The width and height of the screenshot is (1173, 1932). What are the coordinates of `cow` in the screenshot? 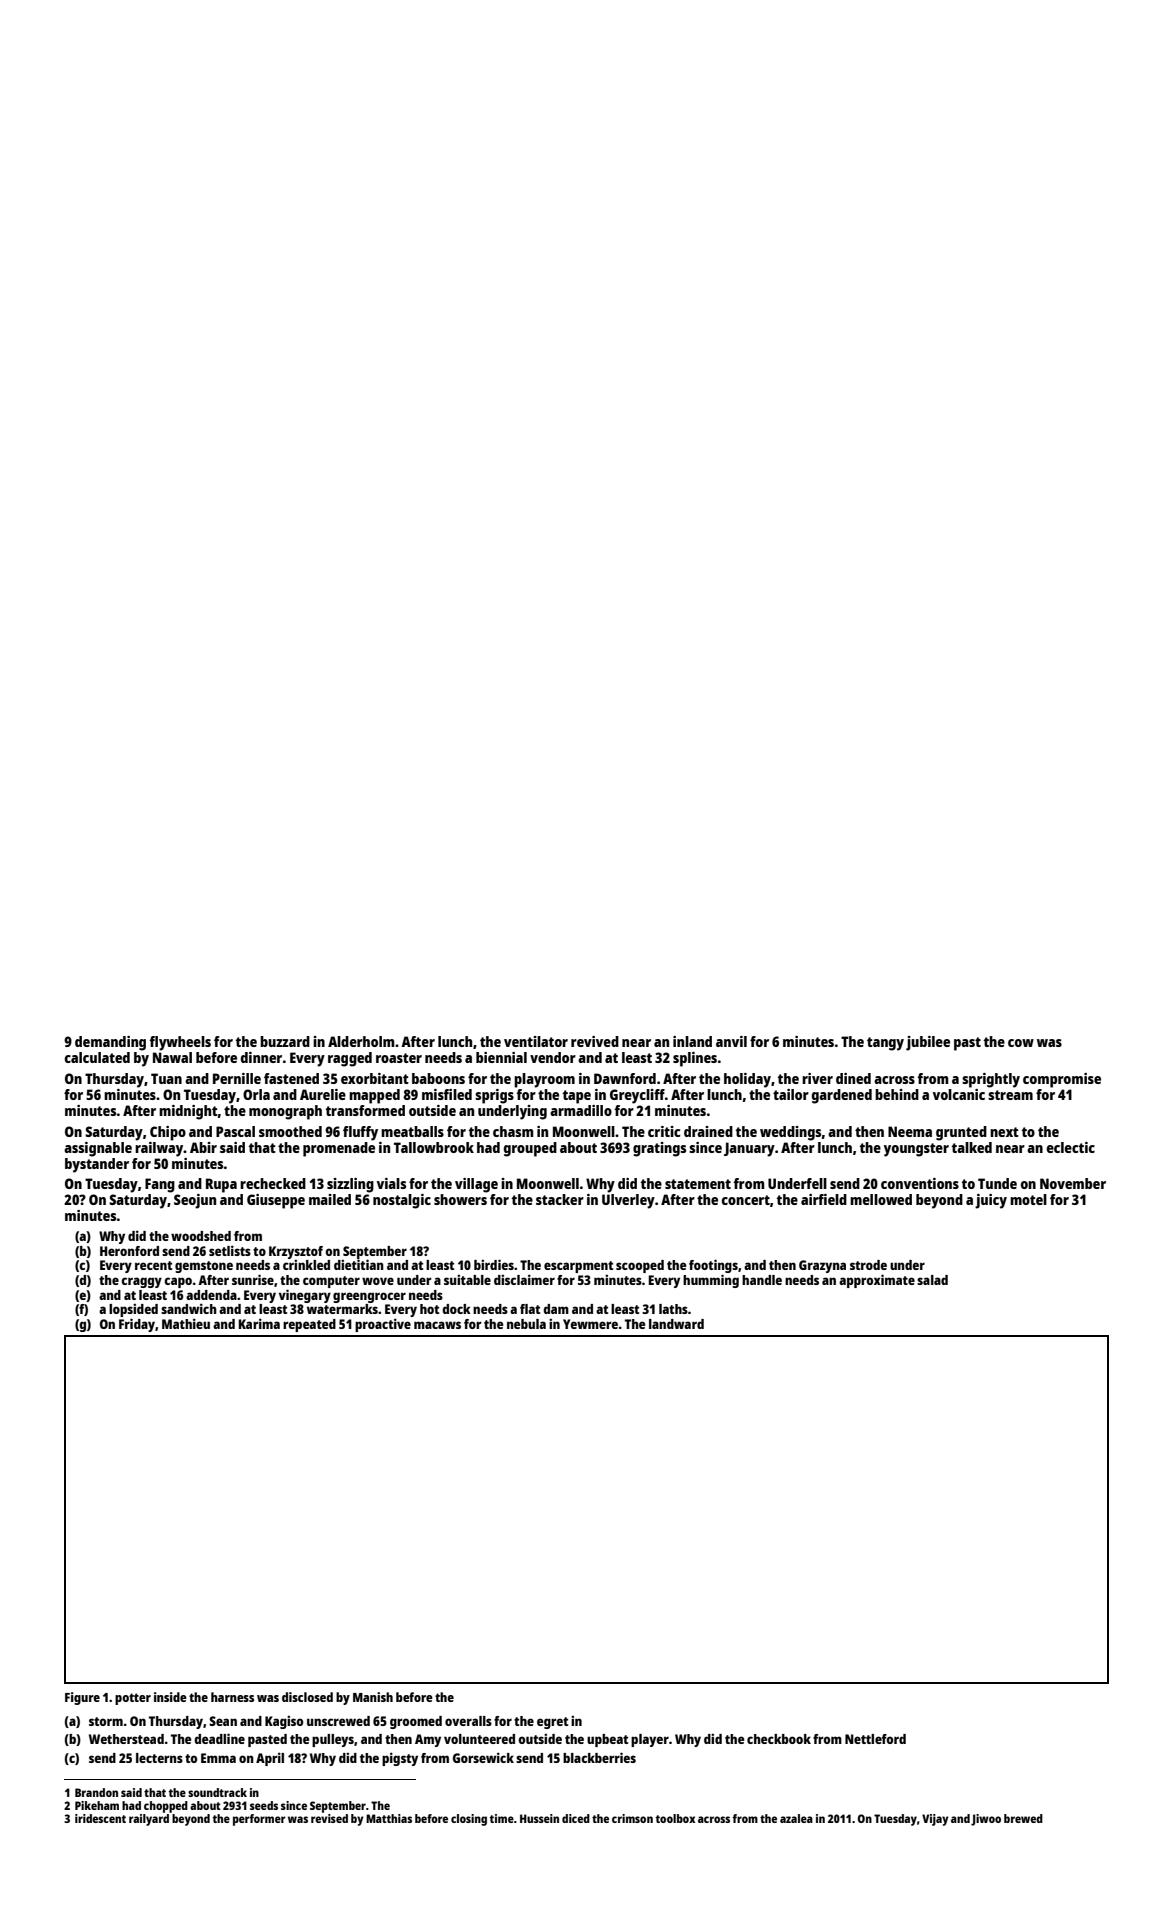 It's located at (1021, 1043).
